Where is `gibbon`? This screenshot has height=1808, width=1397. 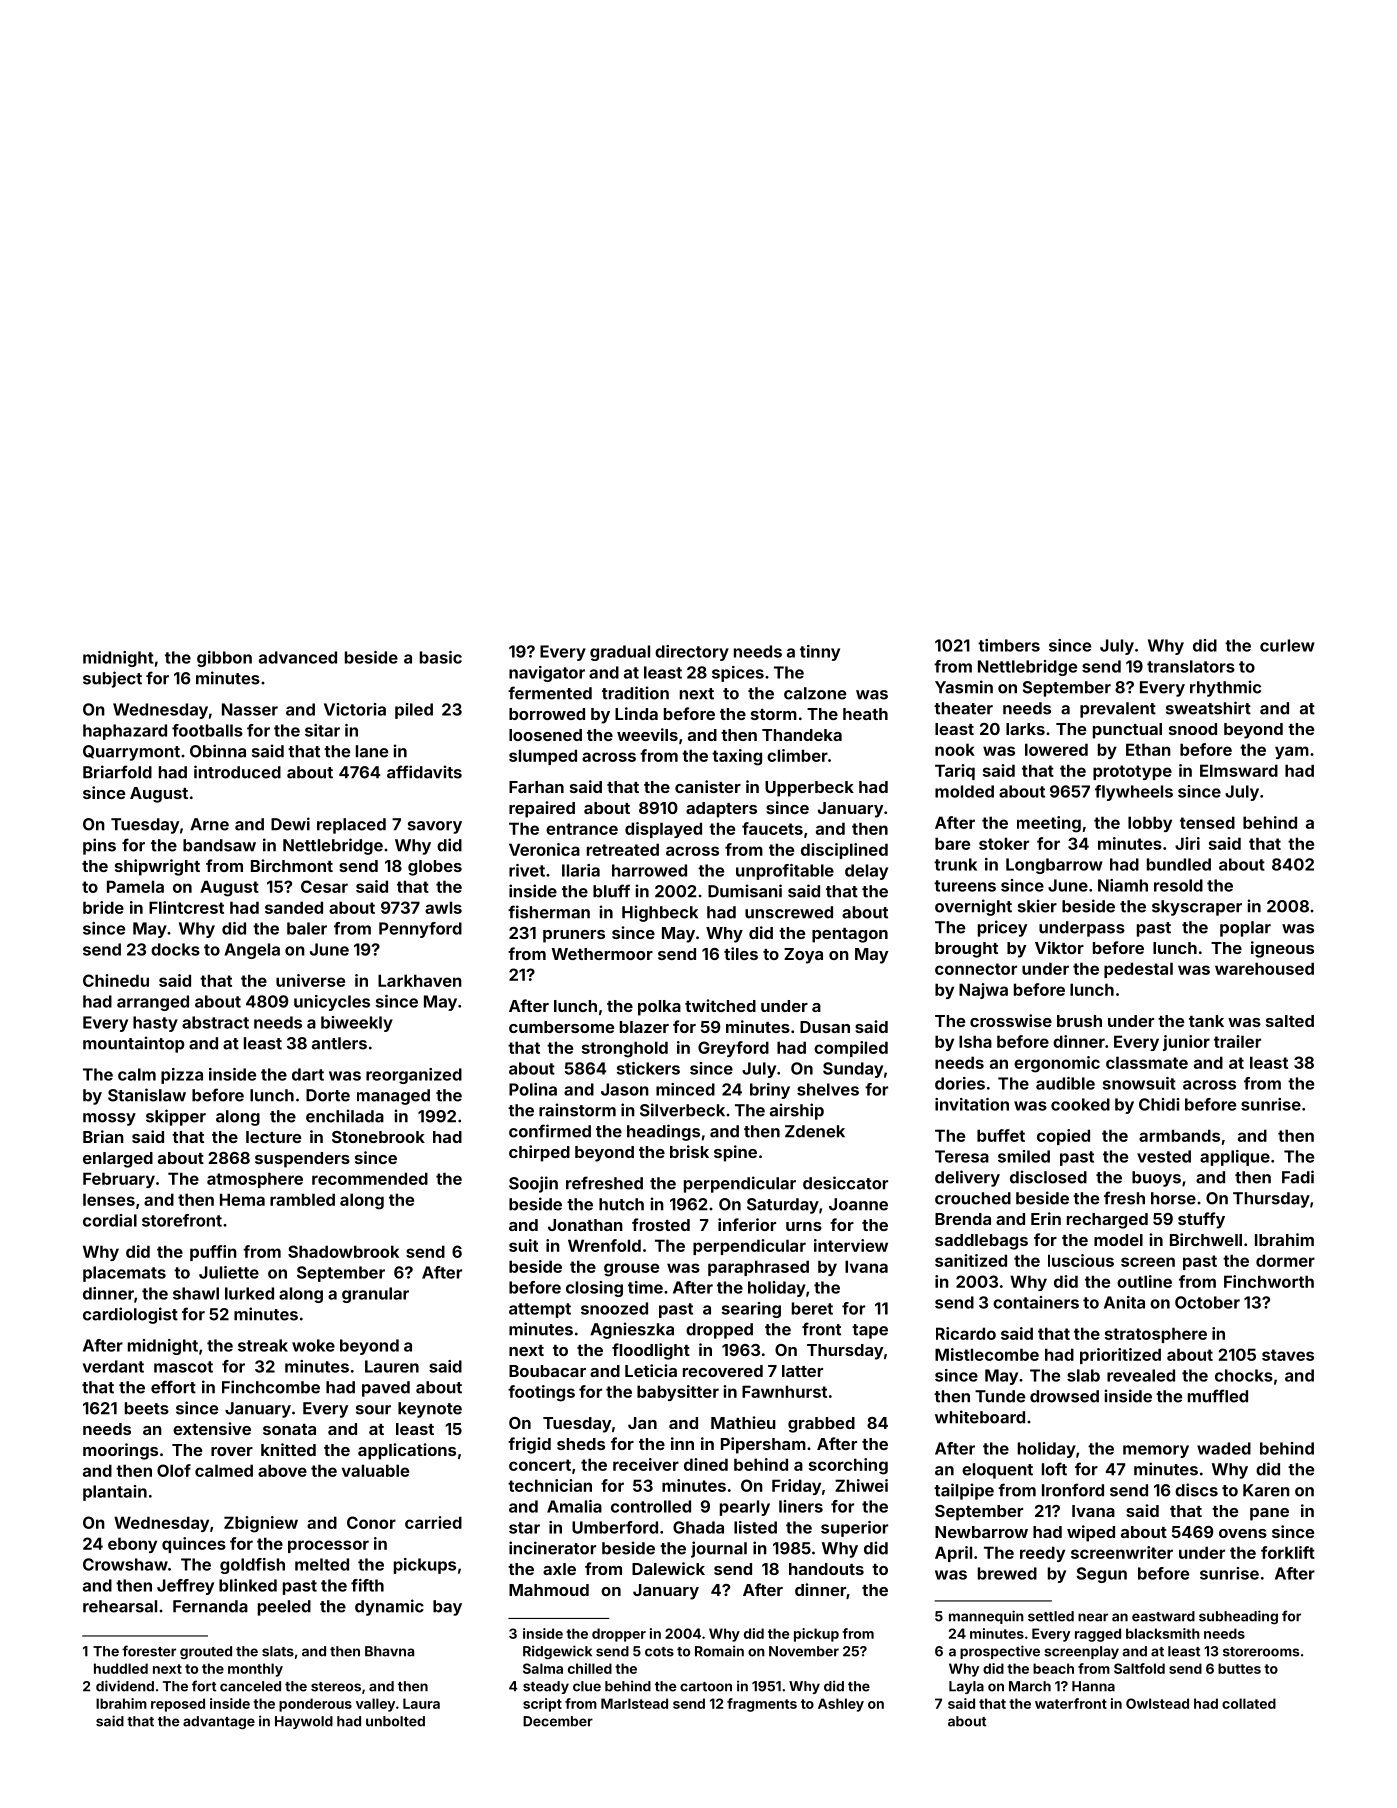
gibbon is located at coordinates (224, 659).
